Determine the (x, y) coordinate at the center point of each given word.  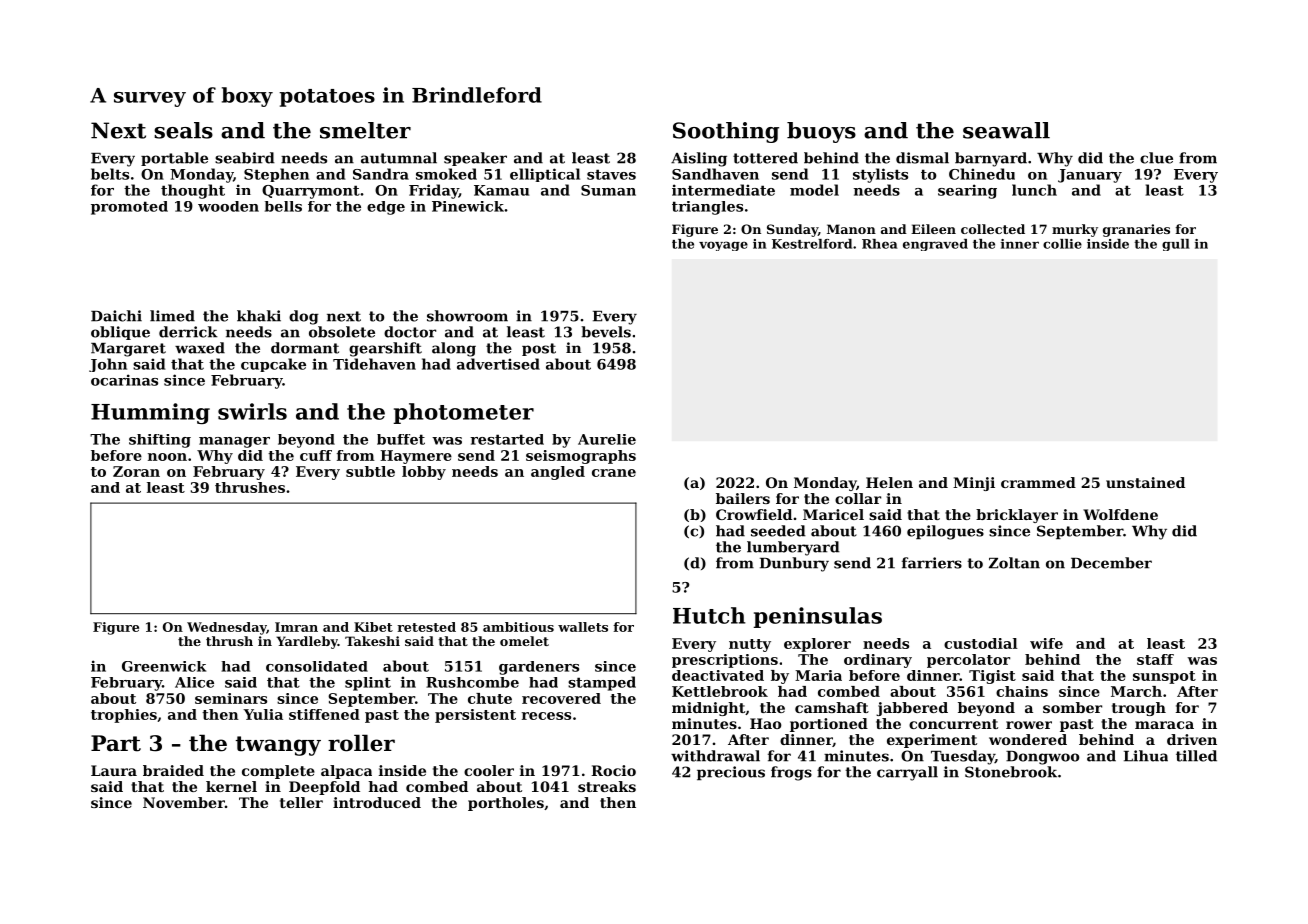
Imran (296, 627)
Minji (974, 484)
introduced (377, 802)
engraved (935, 245)
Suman (608, 190)
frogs (791, 773)
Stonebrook (1011, 772)
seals (183, 130)
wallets (583, 627)
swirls (252, 411)
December (1111, 563)
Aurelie (607, 439)
